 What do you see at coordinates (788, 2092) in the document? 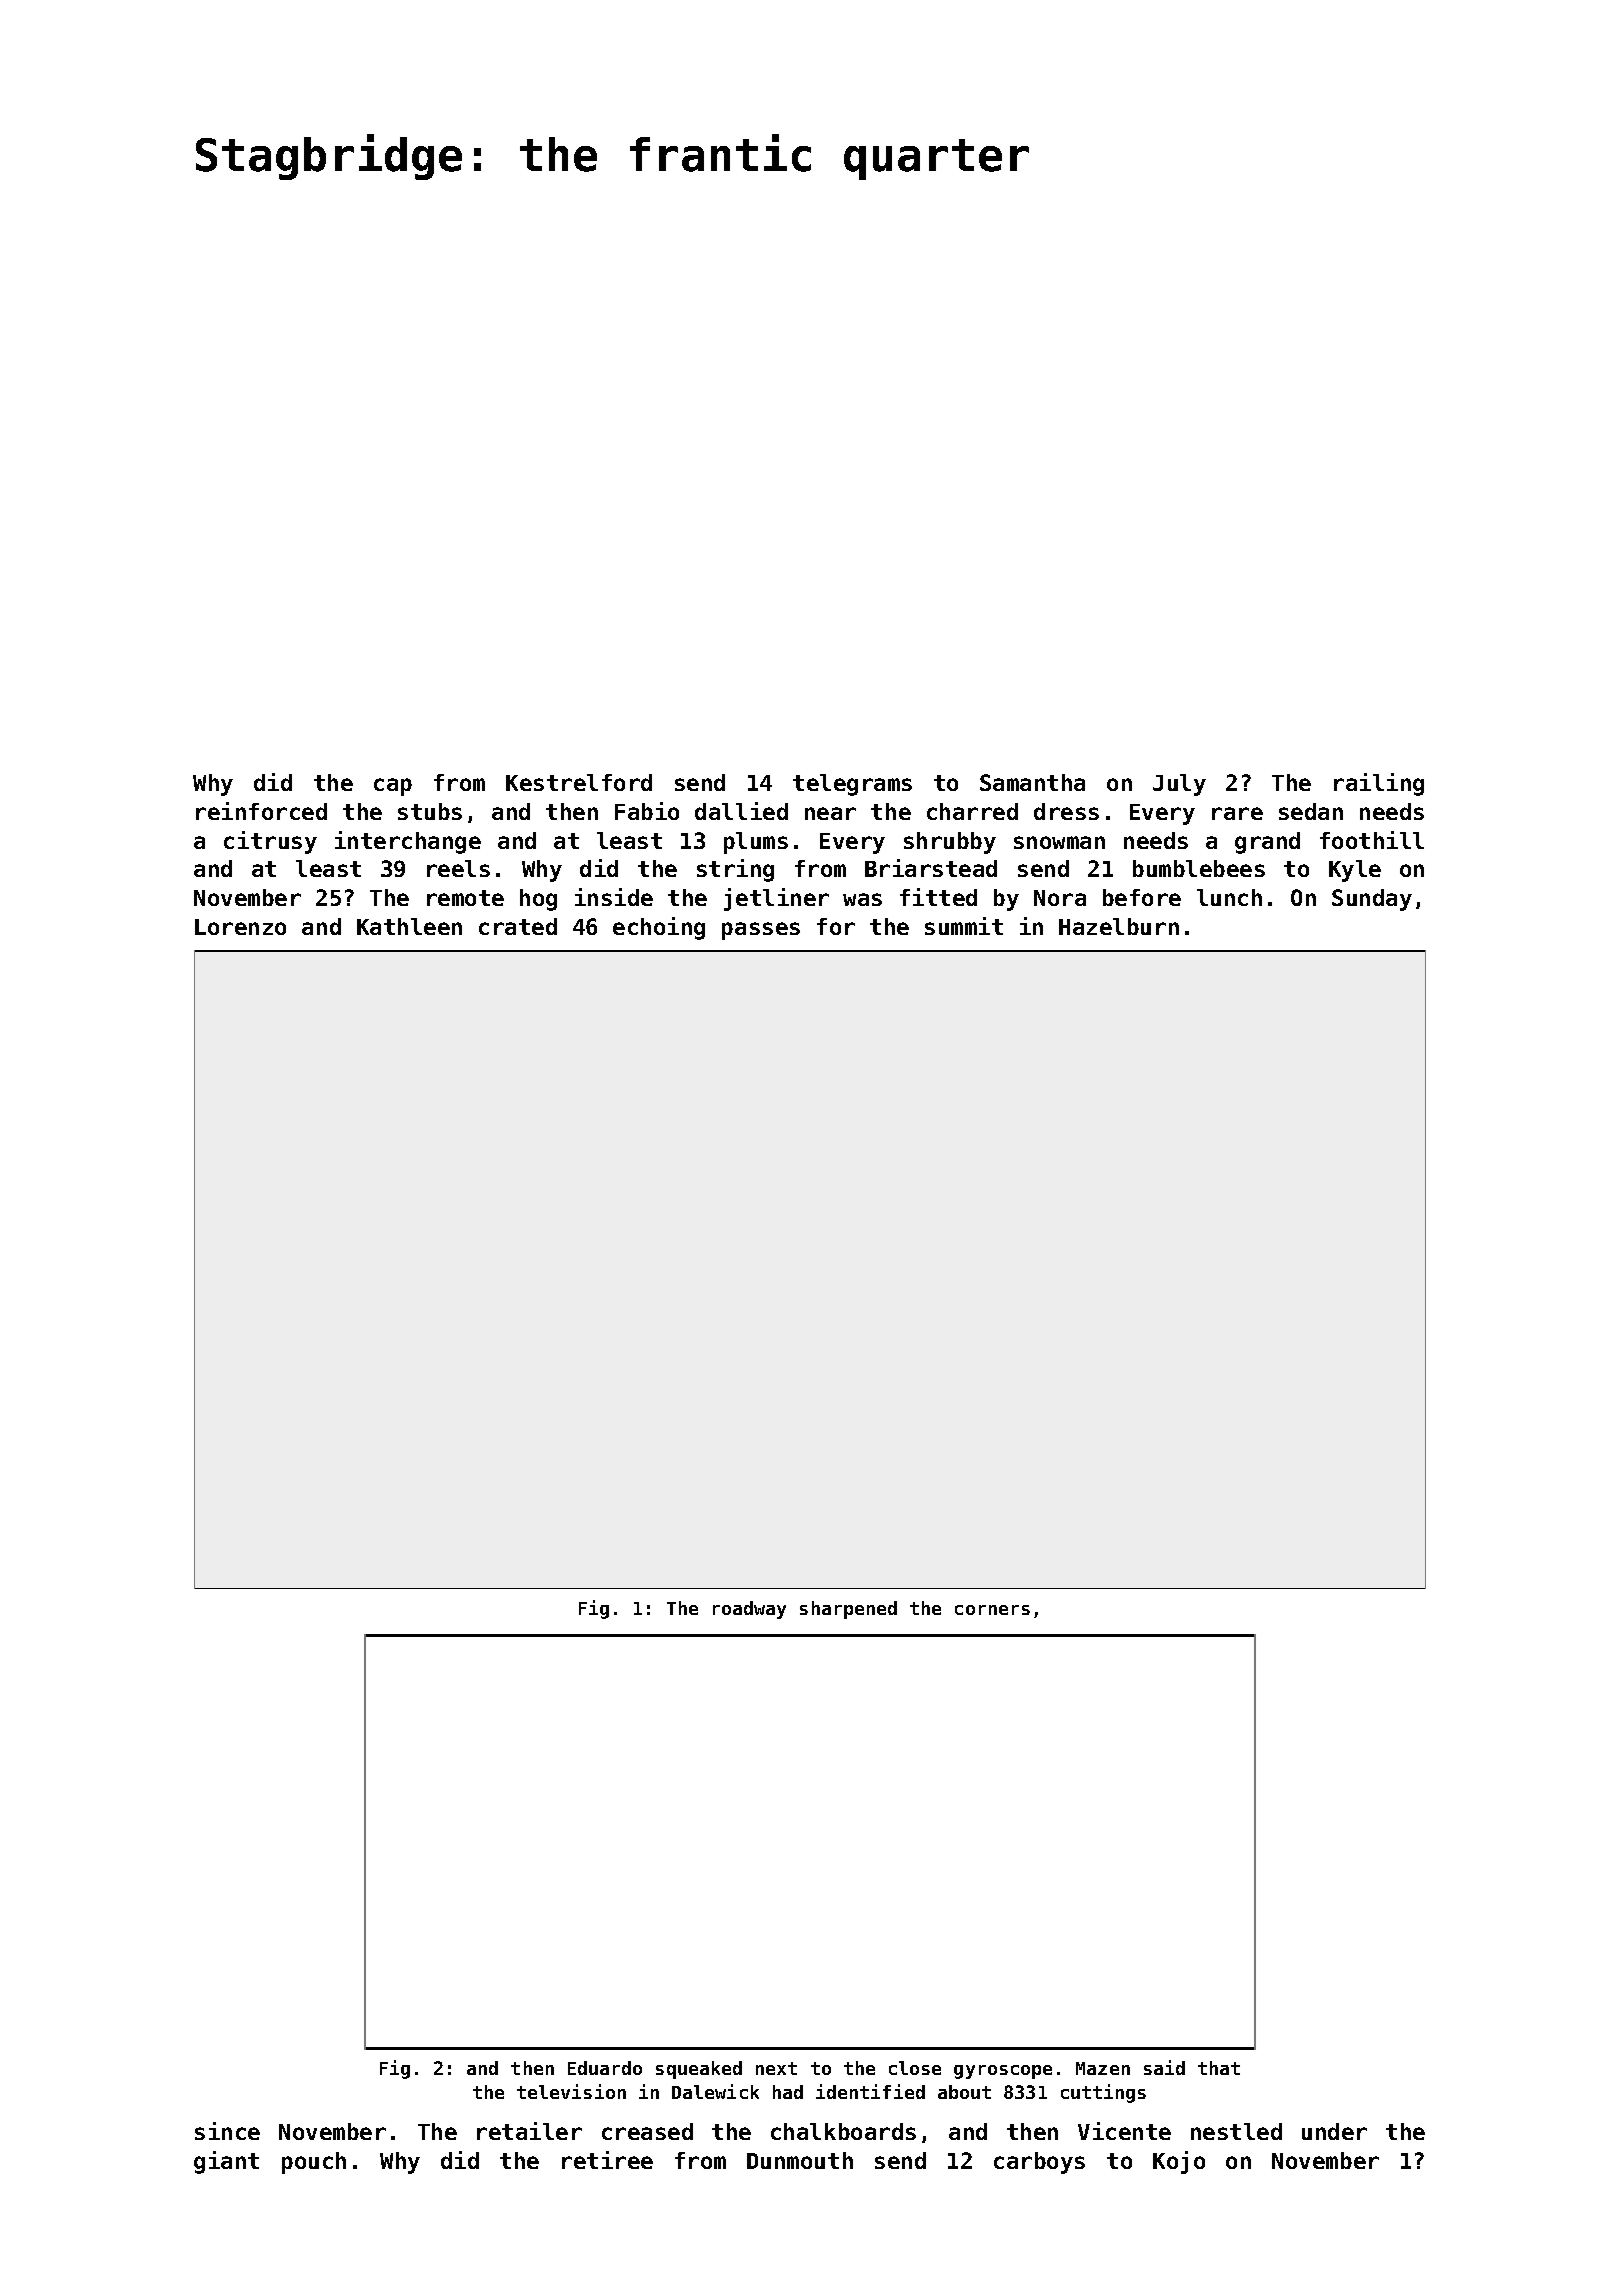
I see `had` at bounding box center [788, 2092].
